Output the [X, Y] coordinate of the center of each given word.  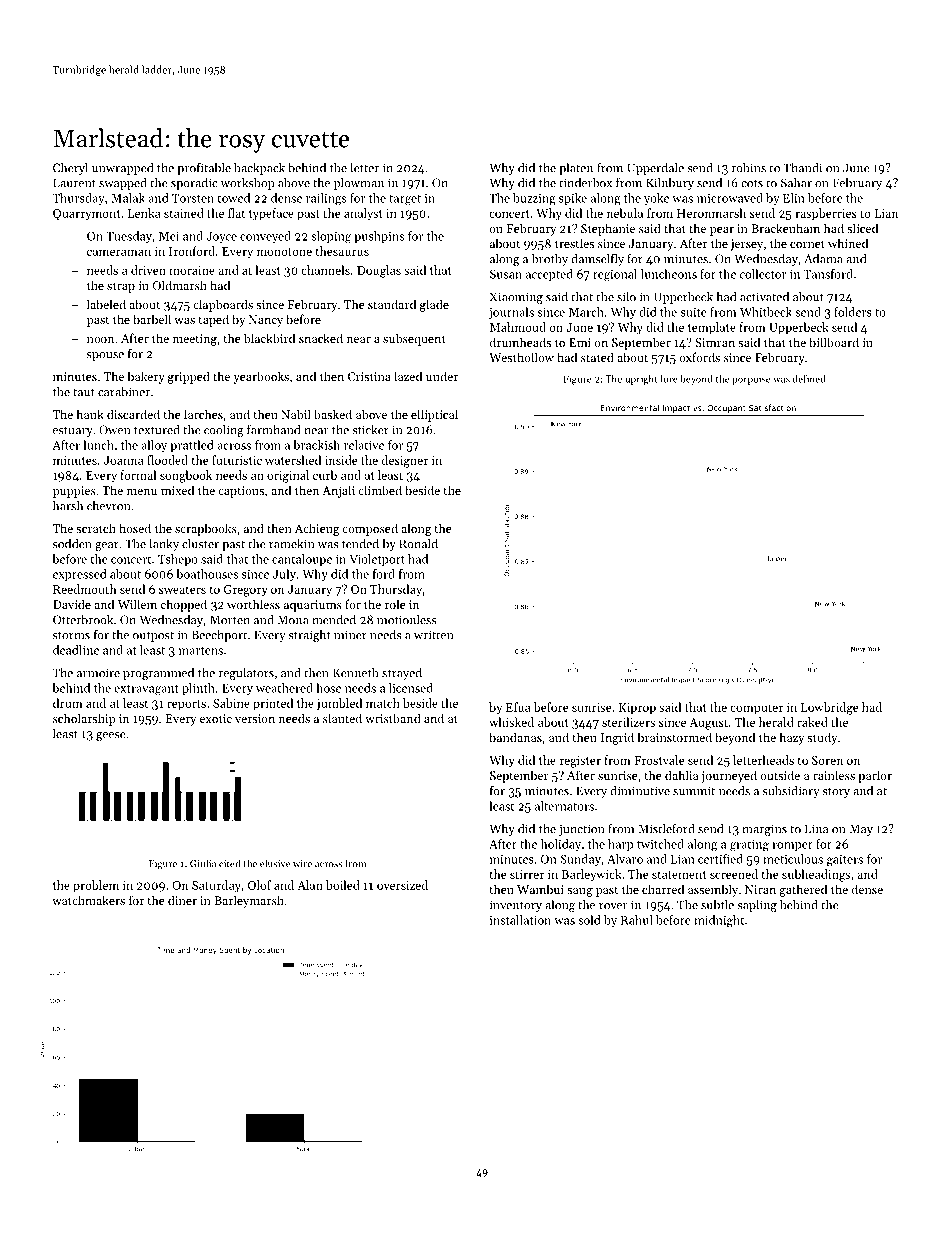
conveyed [265, 237]
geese [111, 736]
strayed [402, 674]
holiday [561, 845]
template [712, 328]
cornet [807, 244]
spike [573, 199]
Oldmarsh [180, 285]
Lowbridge [829, 708]
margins [764, 830]
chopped [184, 605]
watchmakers [88, 900]
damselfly [597, 259]
